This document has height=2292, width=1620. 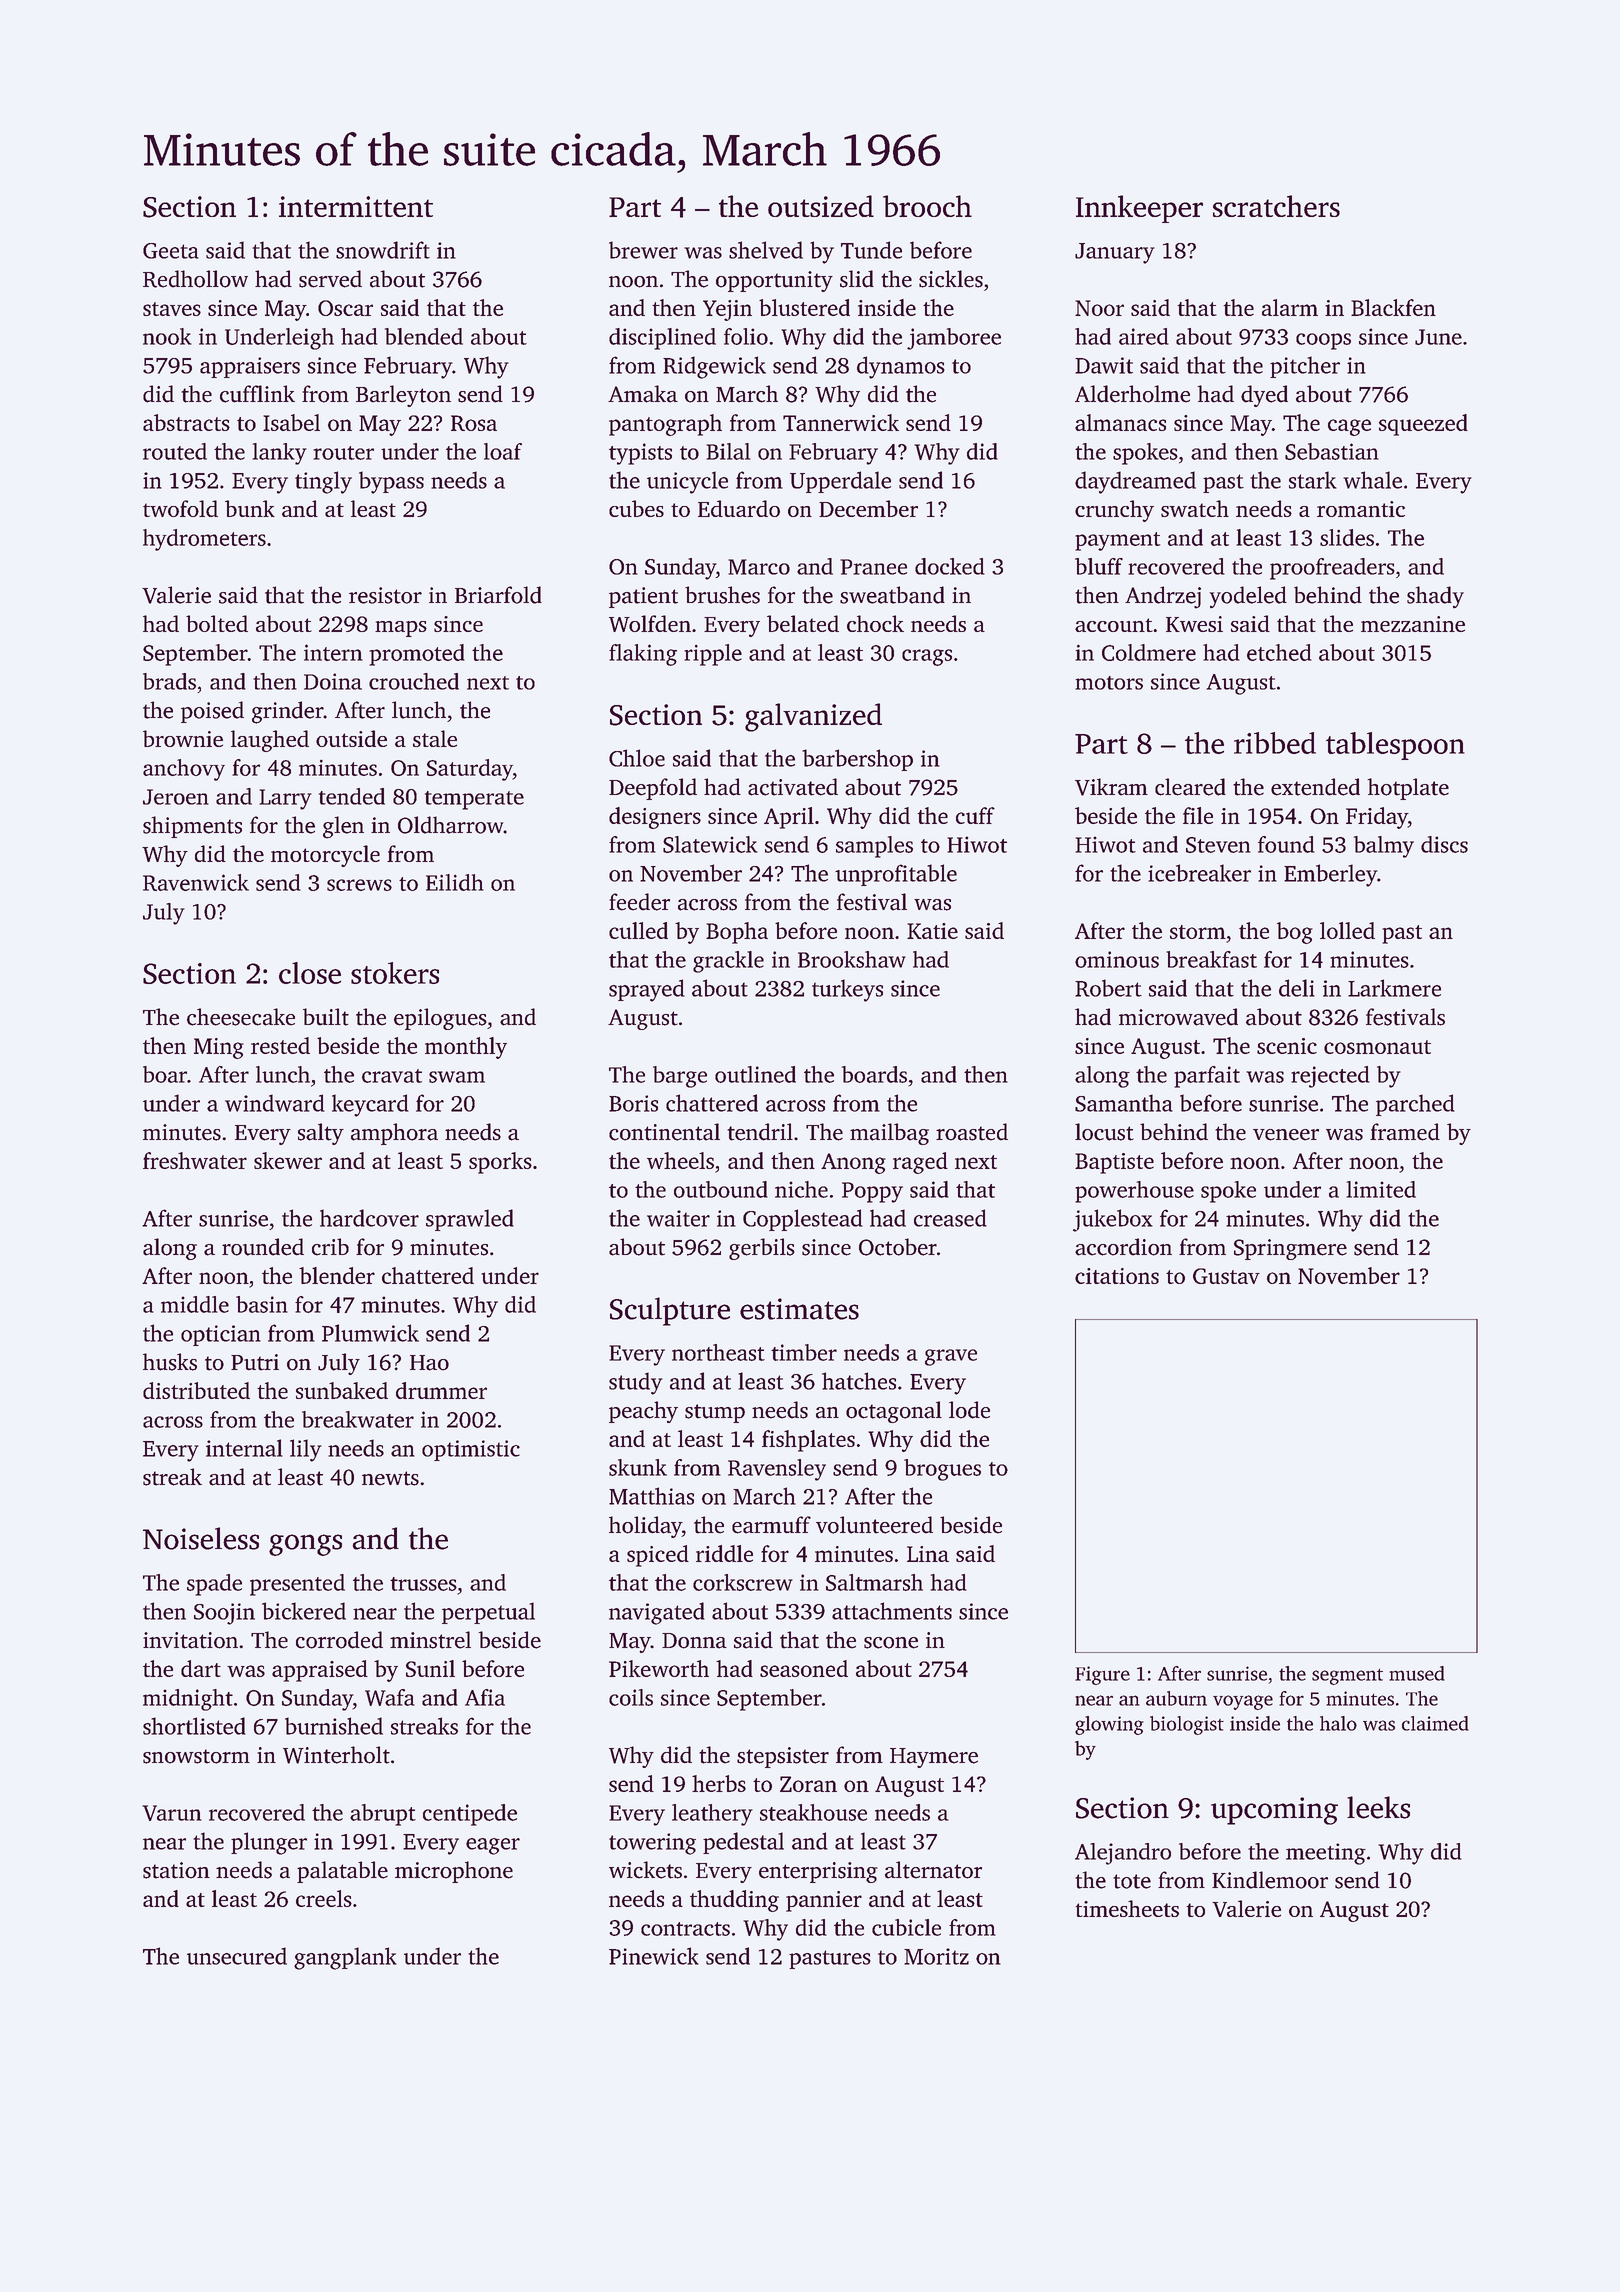 I want to click on waiter, so click(x=678, y=1218).
